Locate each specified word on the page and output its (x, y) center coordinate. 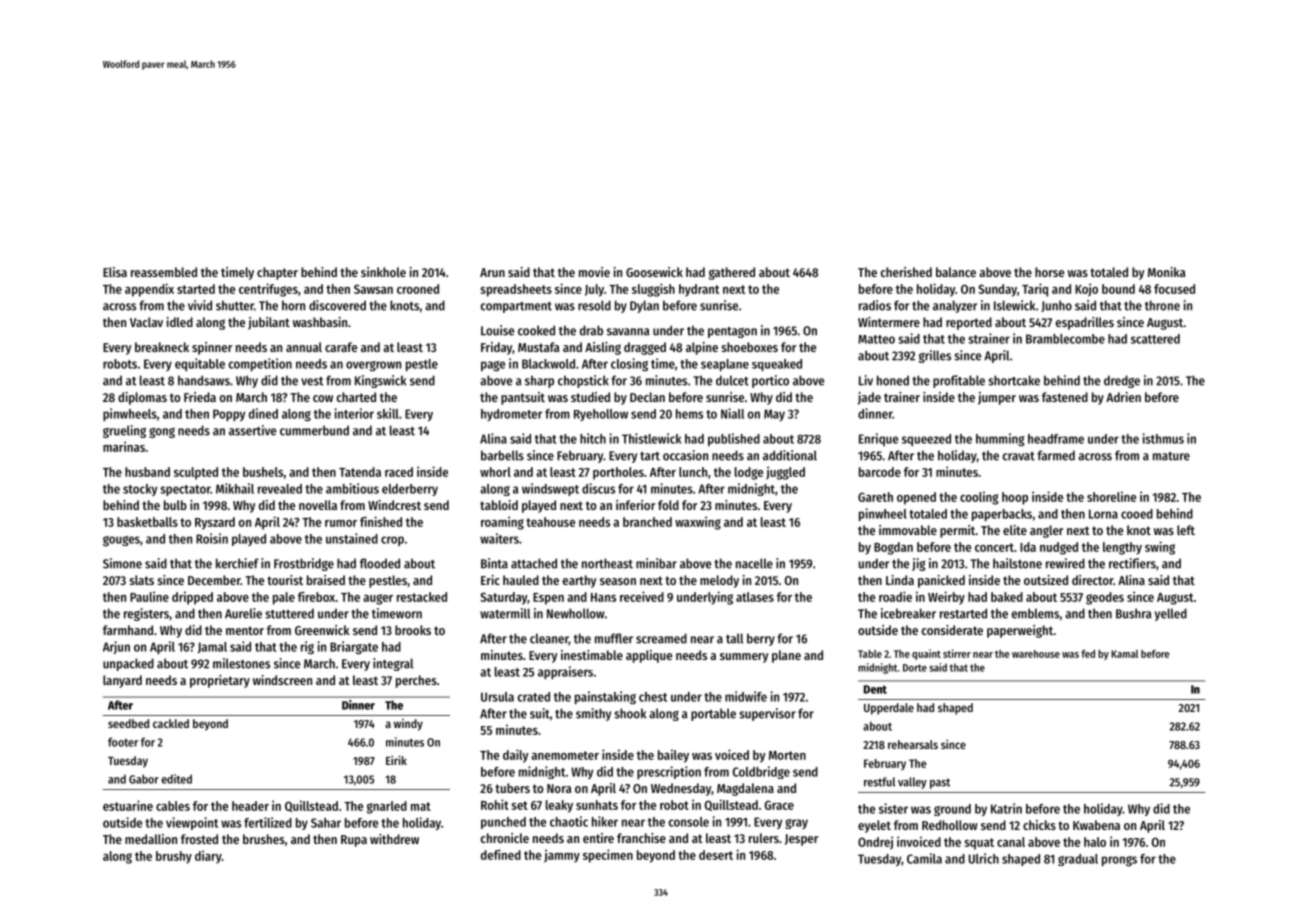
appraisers (565, 672)
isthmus (1163, 438)
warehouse (1036, 654)
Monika (1167, 272)
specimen (608, 856)
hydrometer (511, 415)
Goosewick (654, 272)
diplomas (142, 398)
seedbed (128, 723)
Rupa (354, 841)
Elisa (115, 272)
